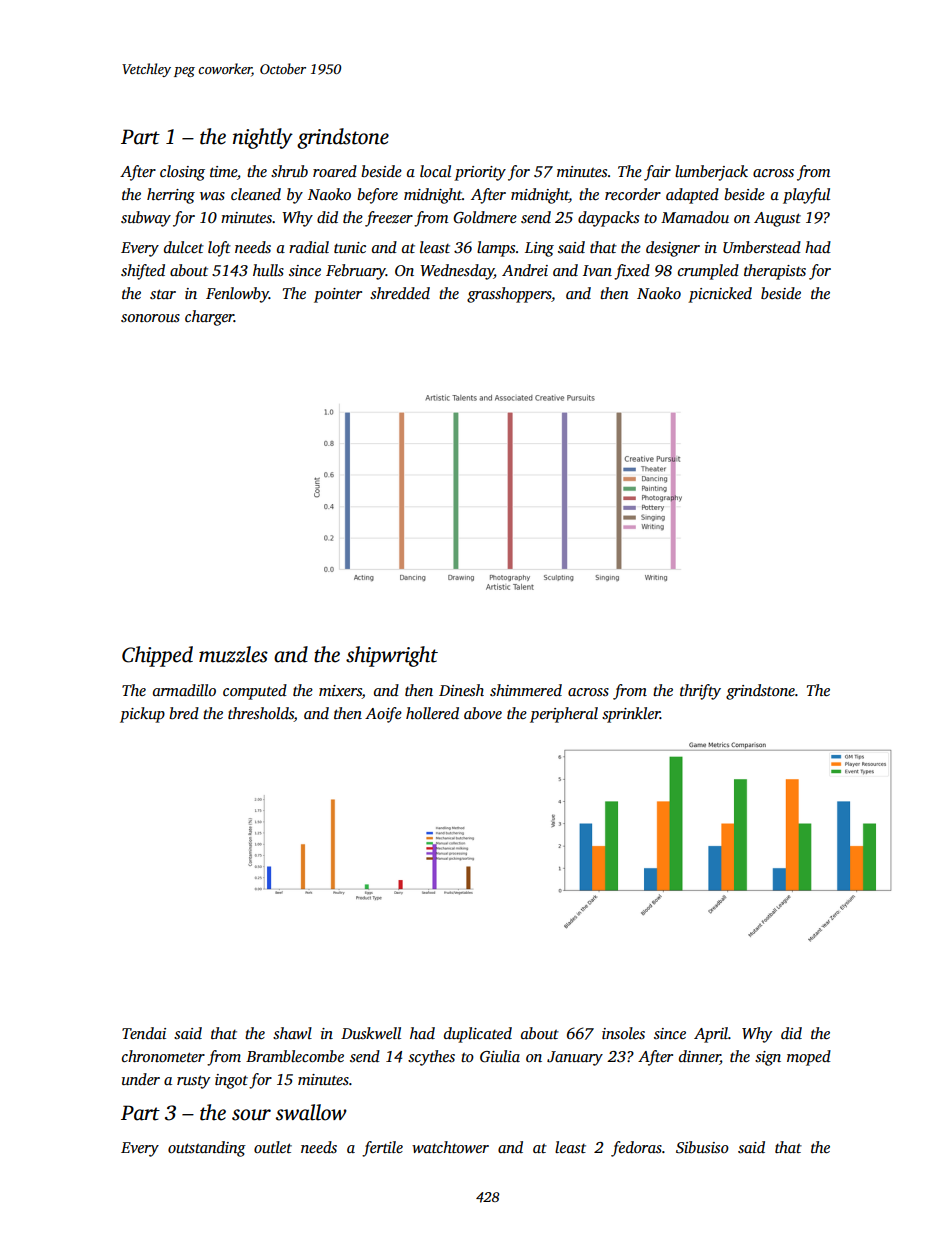 This screenshot has width=952, height=1233. Describe the element at coordinates (657, 173) in the screenshot. I see `fair` at that location.
